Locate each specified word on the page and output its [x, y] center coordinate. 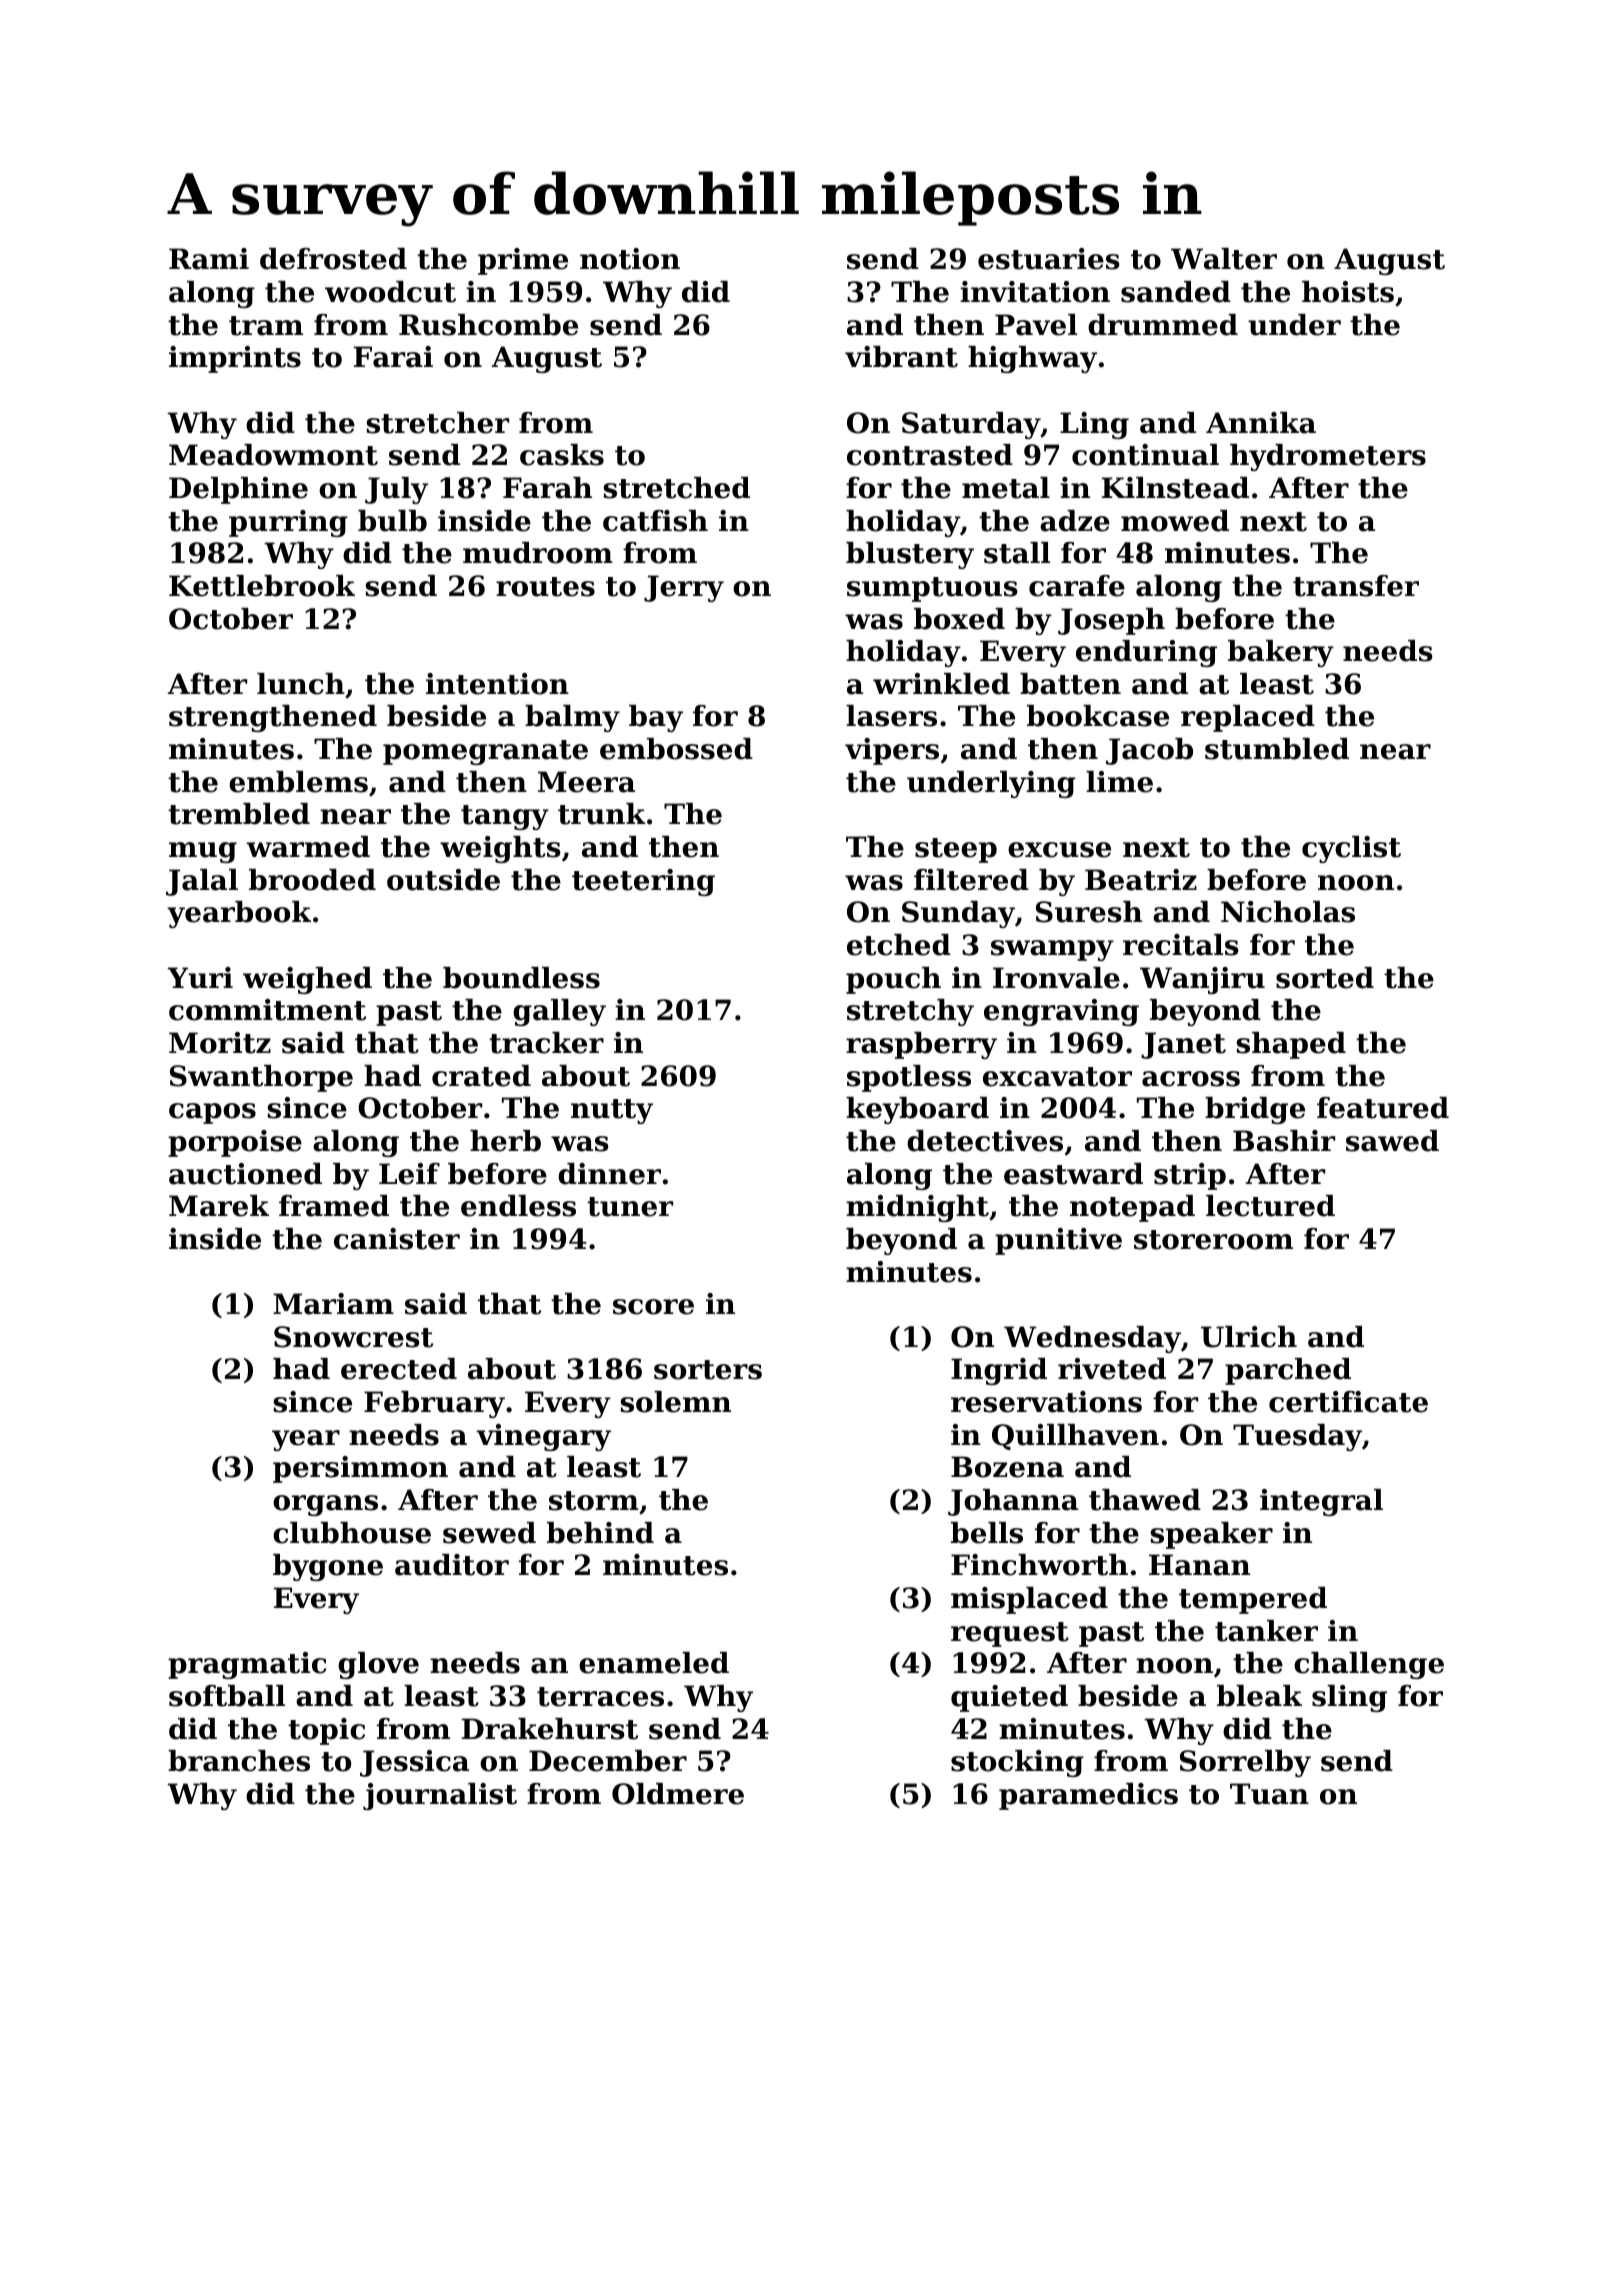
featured [1383, 1108]
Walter [1224, 259]
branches [239, 1761]
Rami [209, 259]
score [653, 1307]
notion [630, 259]
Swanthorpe [261, 1078]
